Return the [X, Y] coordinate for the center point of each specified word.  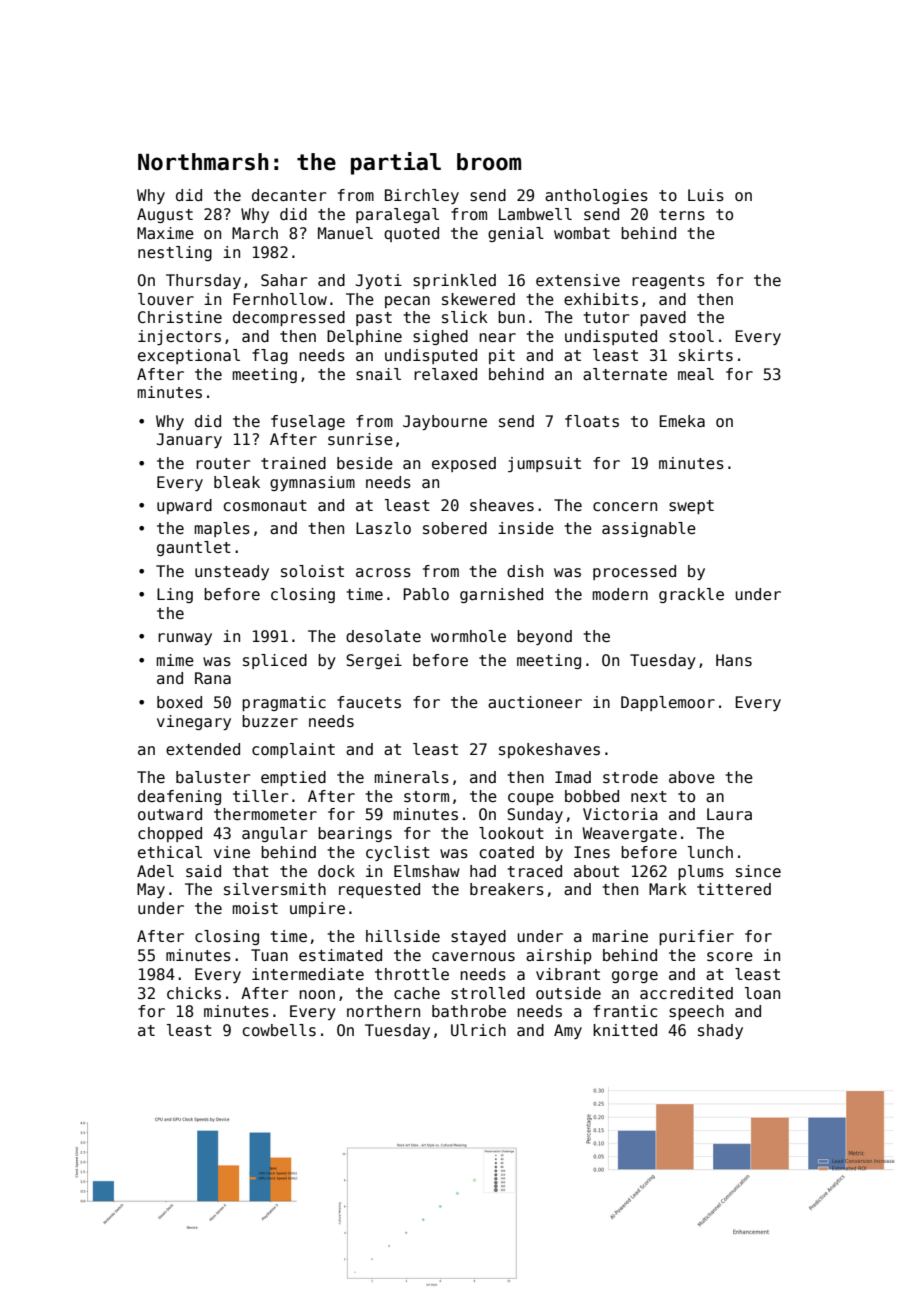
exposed [464, 464]
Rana [213, 678]
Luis [706, 195]
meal [696, 374]
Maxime [165, 233]
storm [426, 796]
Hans [734, 660]
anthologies [596, 196]
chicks [194, 993]
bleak [237, 482]
